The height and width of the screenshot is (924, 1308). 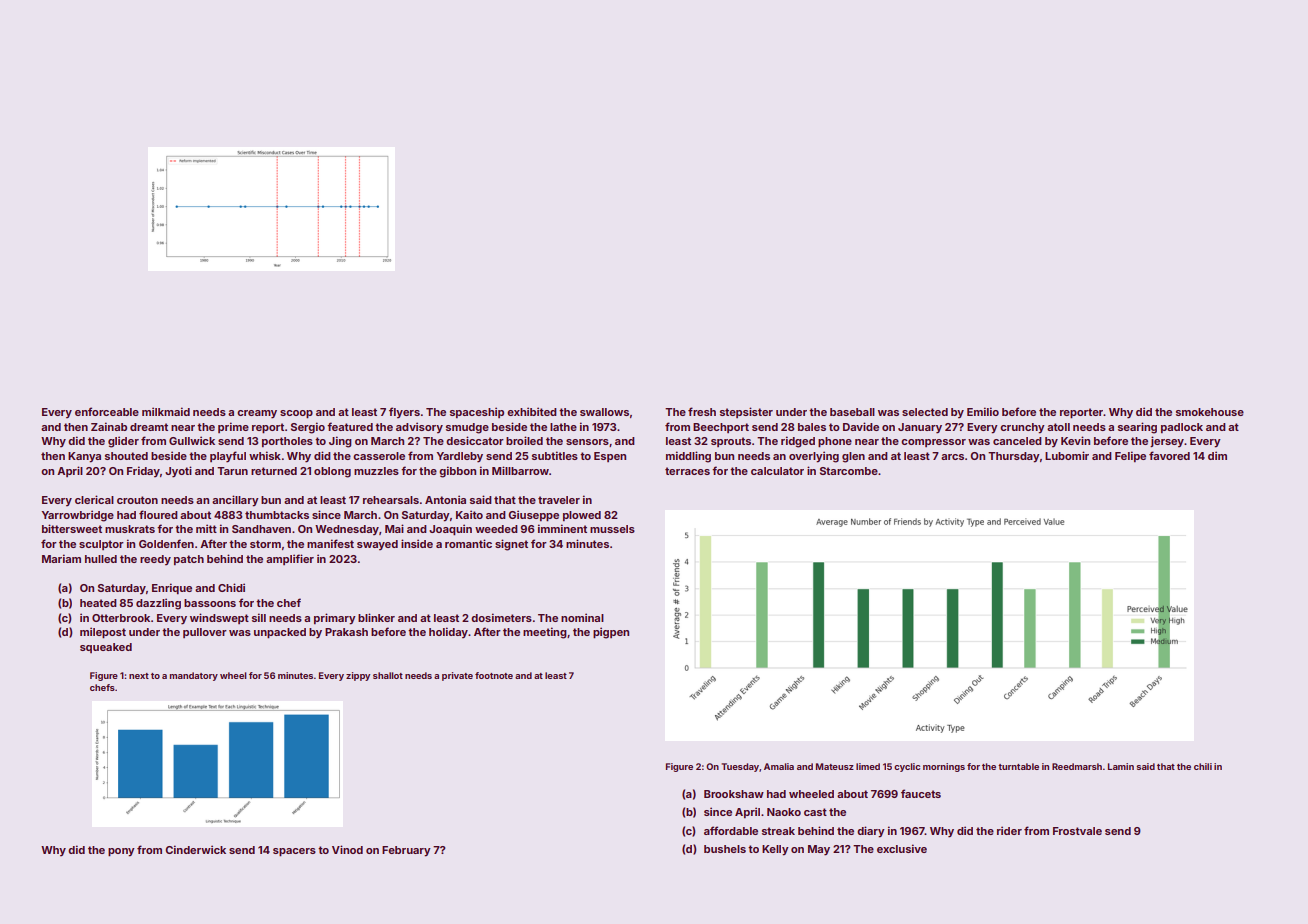 What do you see at coordinates (61, 558) in the screenshot?
I see `Mariam` at bounding box center [61, 558].
